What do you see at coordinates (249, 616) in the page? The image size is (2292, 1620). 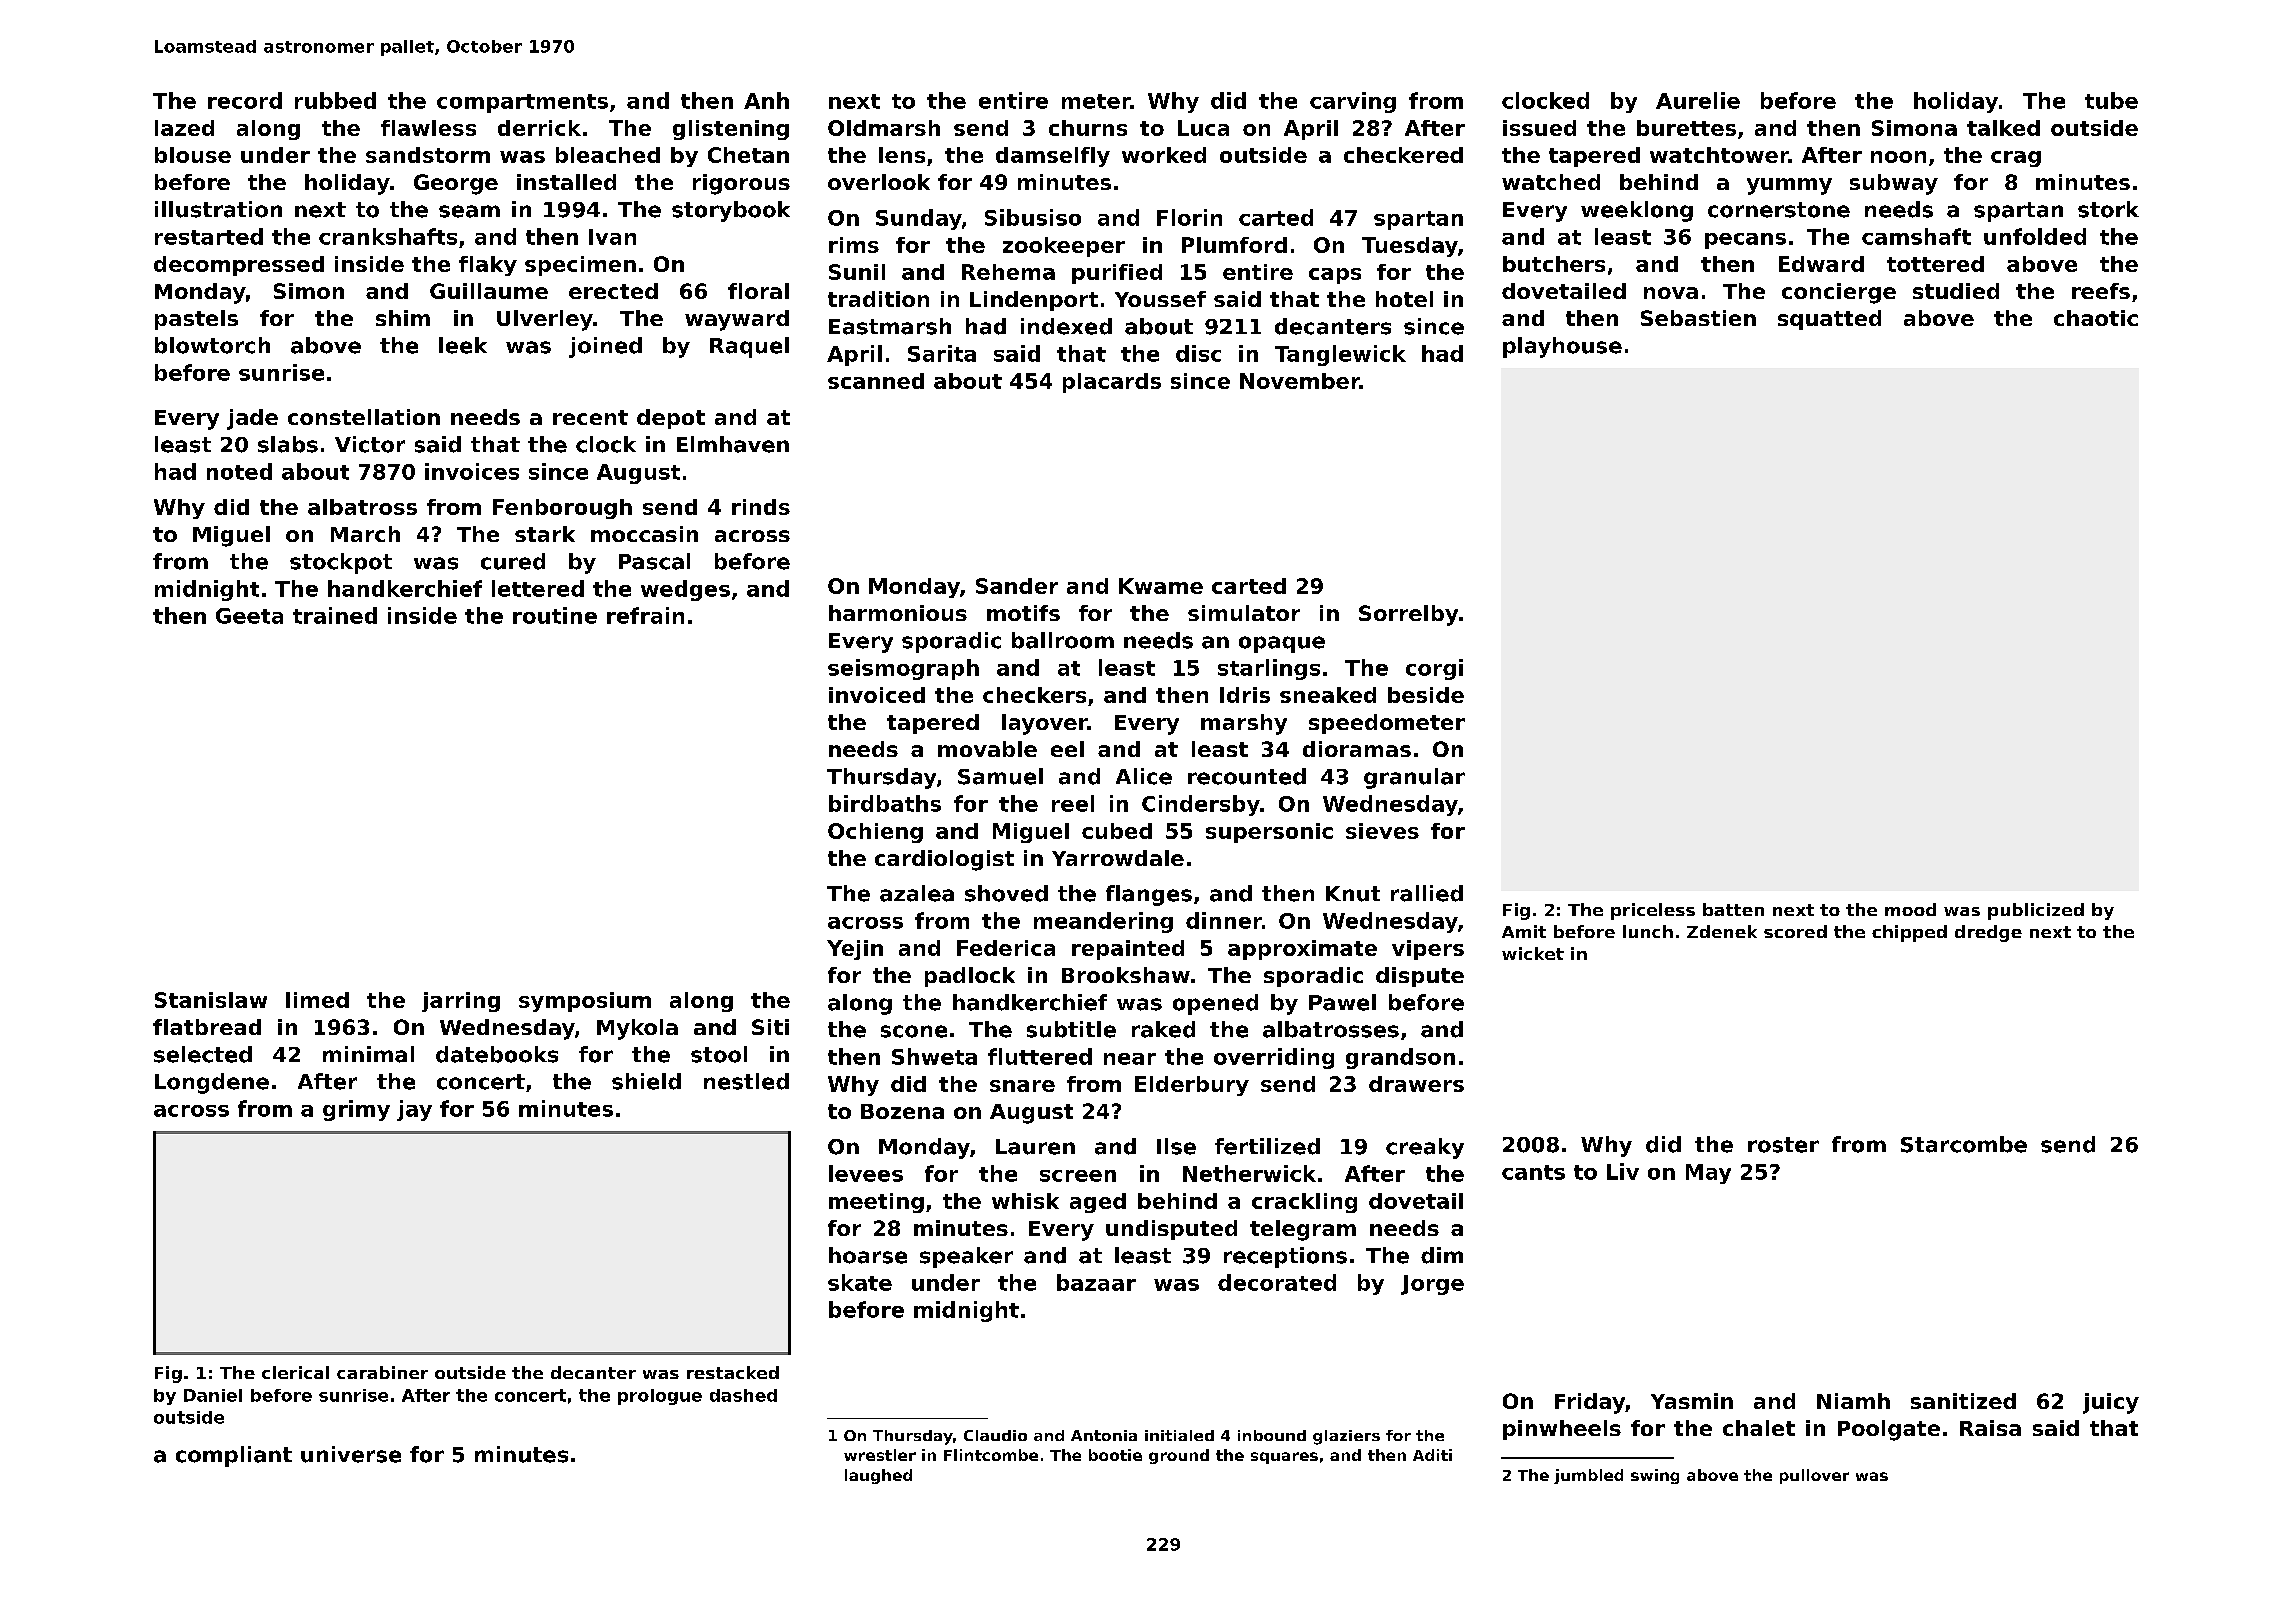 I see `Geeta` at bounding box center [249, 616].
